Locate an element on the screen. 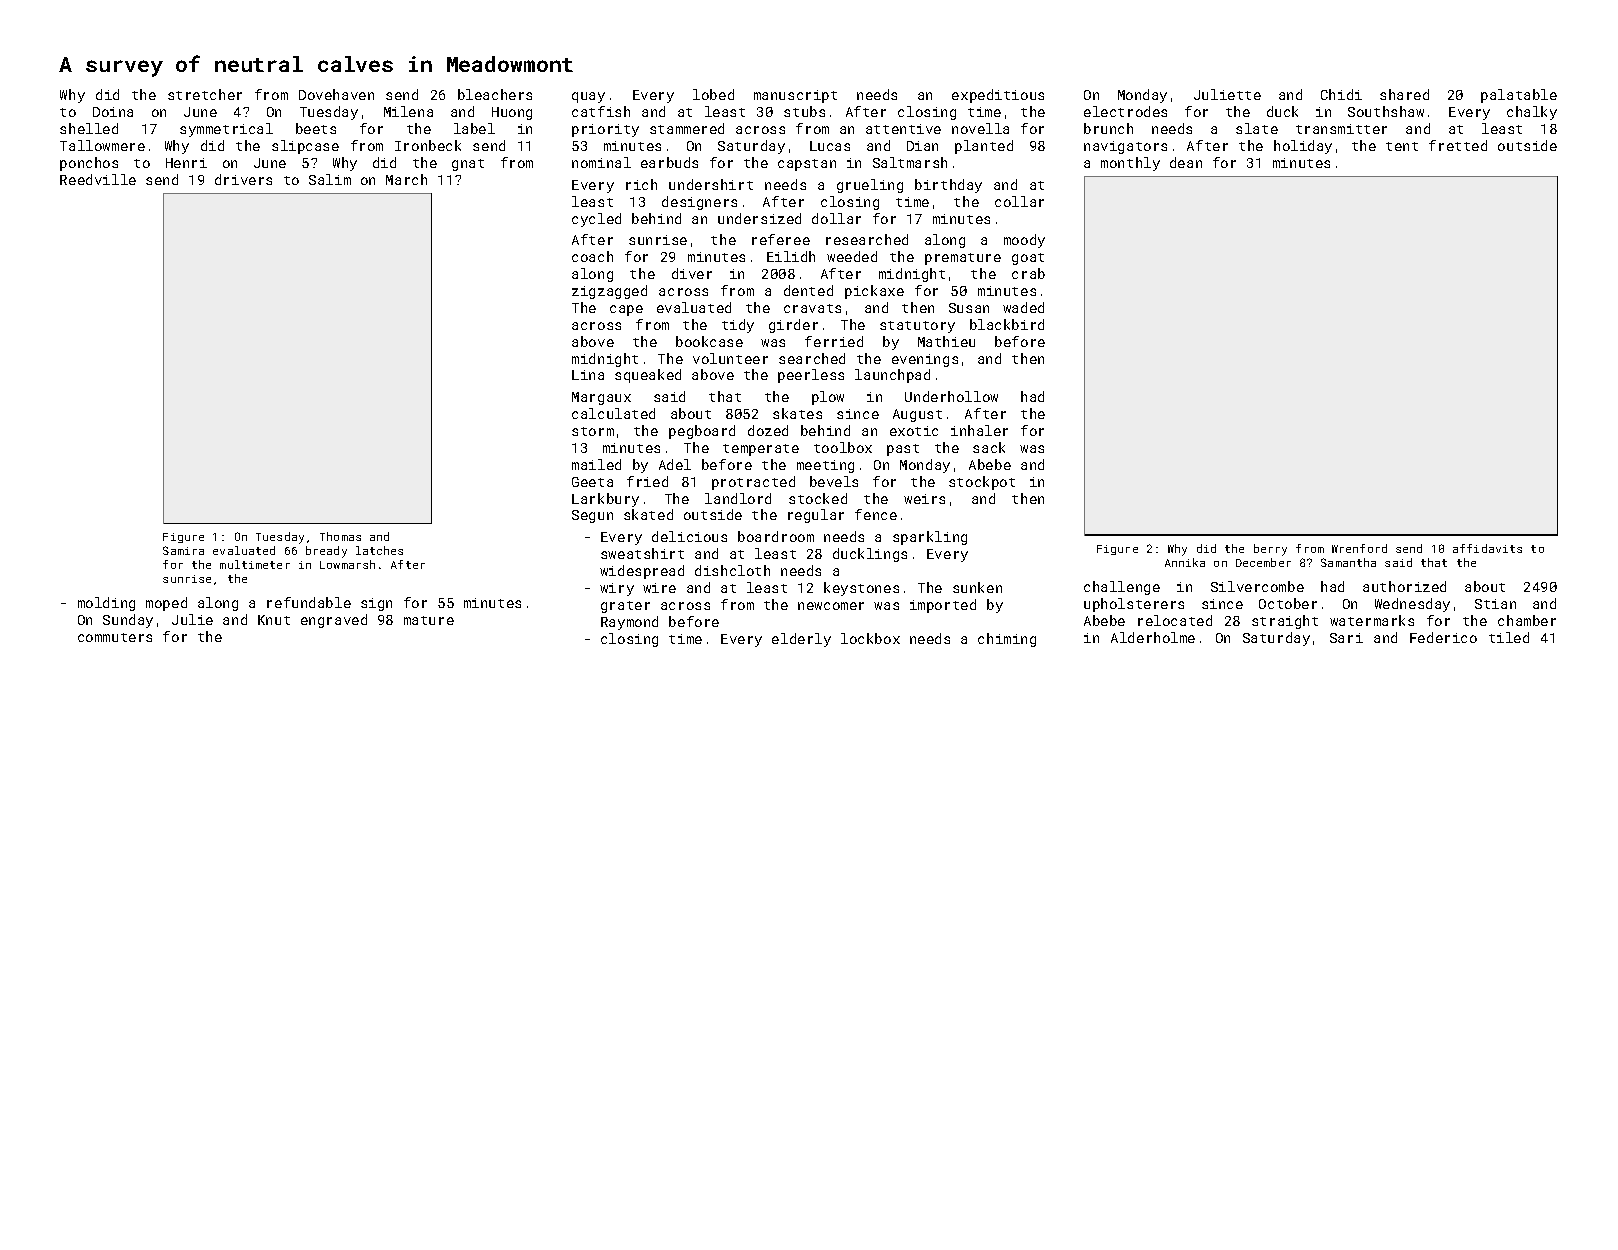 The width and height of the screenshot is (1618, 1250). gnat is located at coordinates (468, 165).
